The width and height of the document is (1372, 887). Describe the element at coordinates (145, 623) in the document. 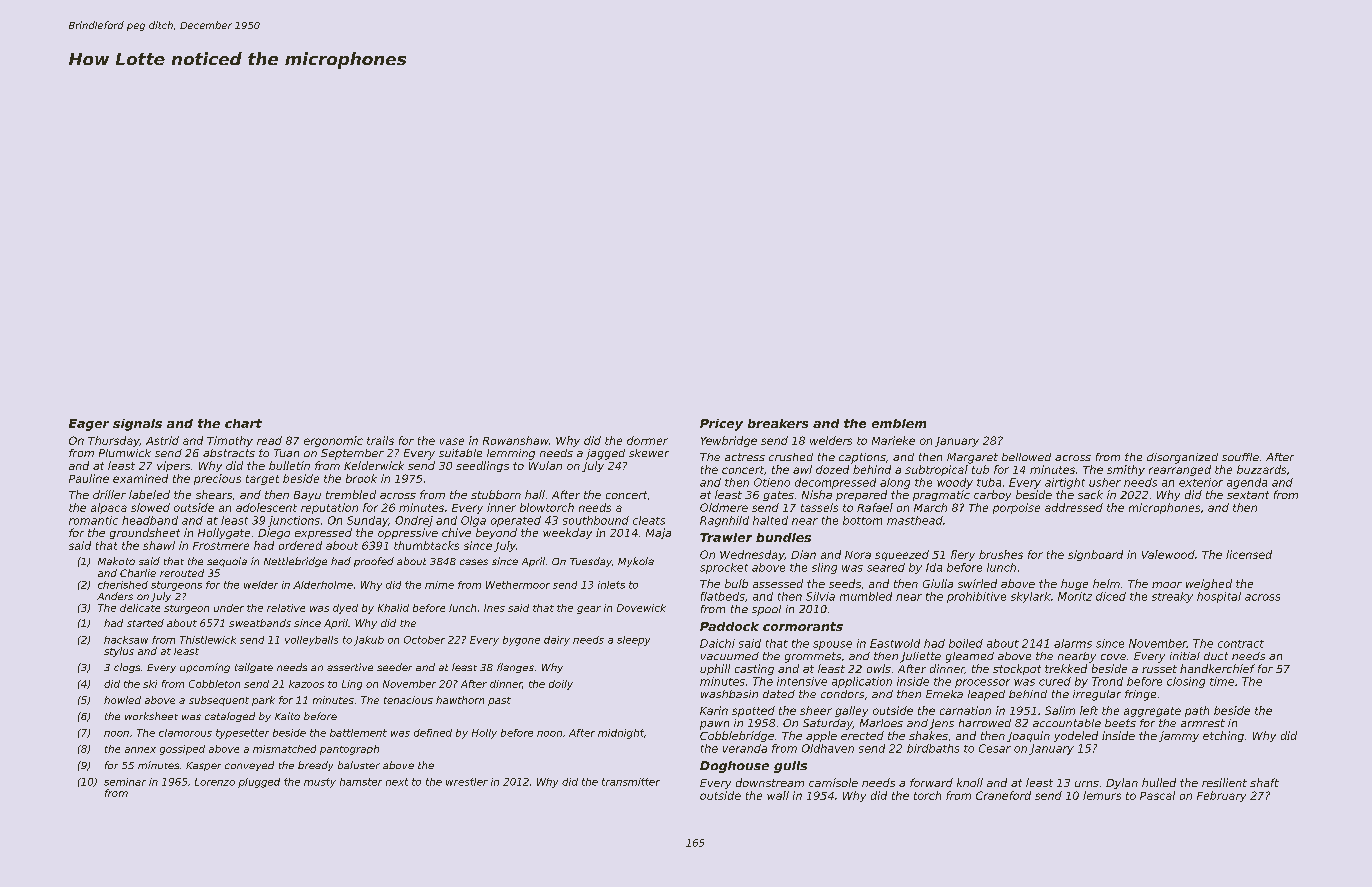

I see `started` at that location.
